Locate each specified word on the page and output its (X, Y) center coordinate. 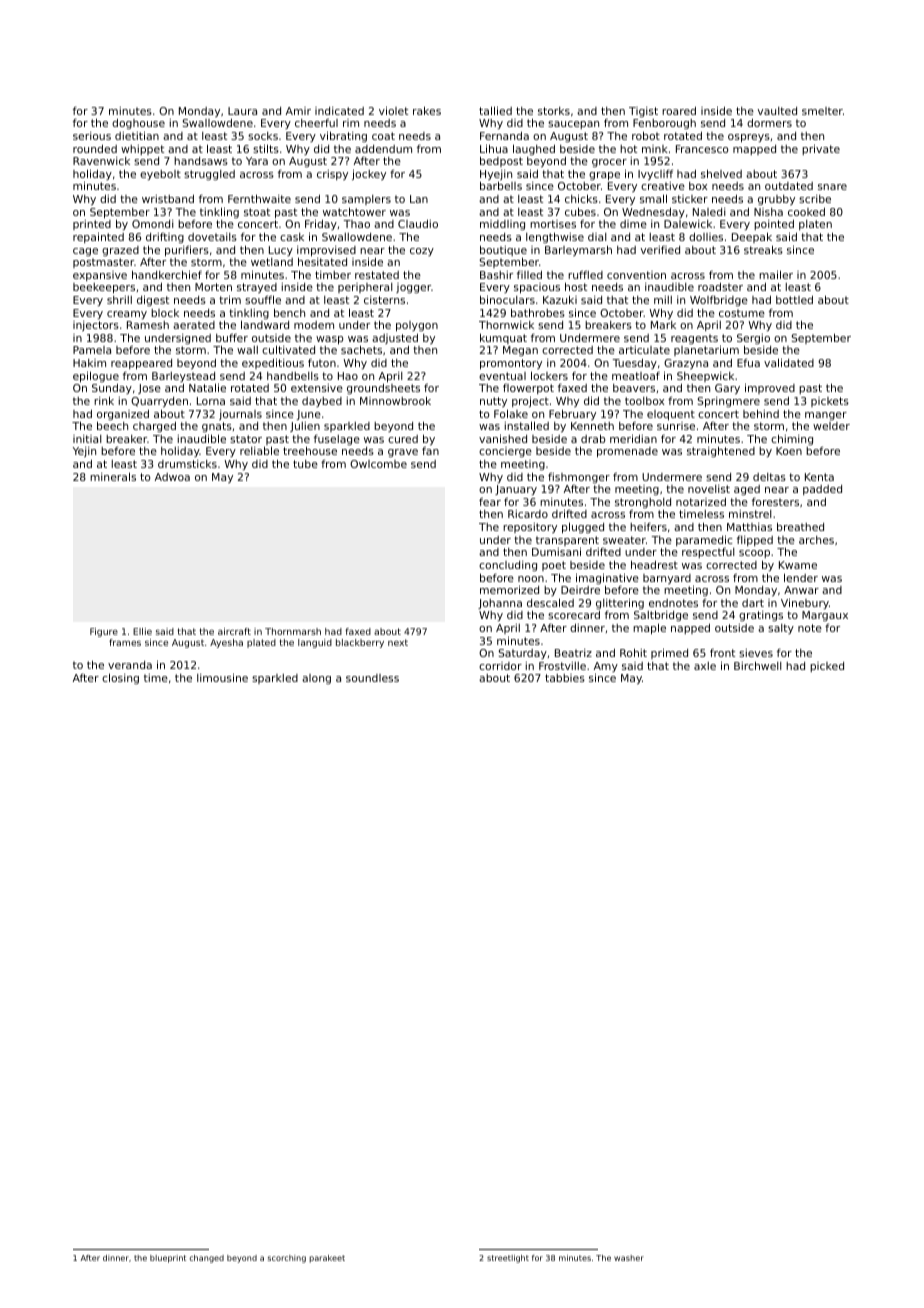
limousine (222, 677)
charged (154, 427)
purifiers (187, 250)
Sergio (753, 340)
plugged (583, 527)
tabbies (565, 678)
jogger (413, 288)
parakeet (327, 1259)
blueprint (168, 1259)
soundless (372, 678)
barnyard (667, 579)
